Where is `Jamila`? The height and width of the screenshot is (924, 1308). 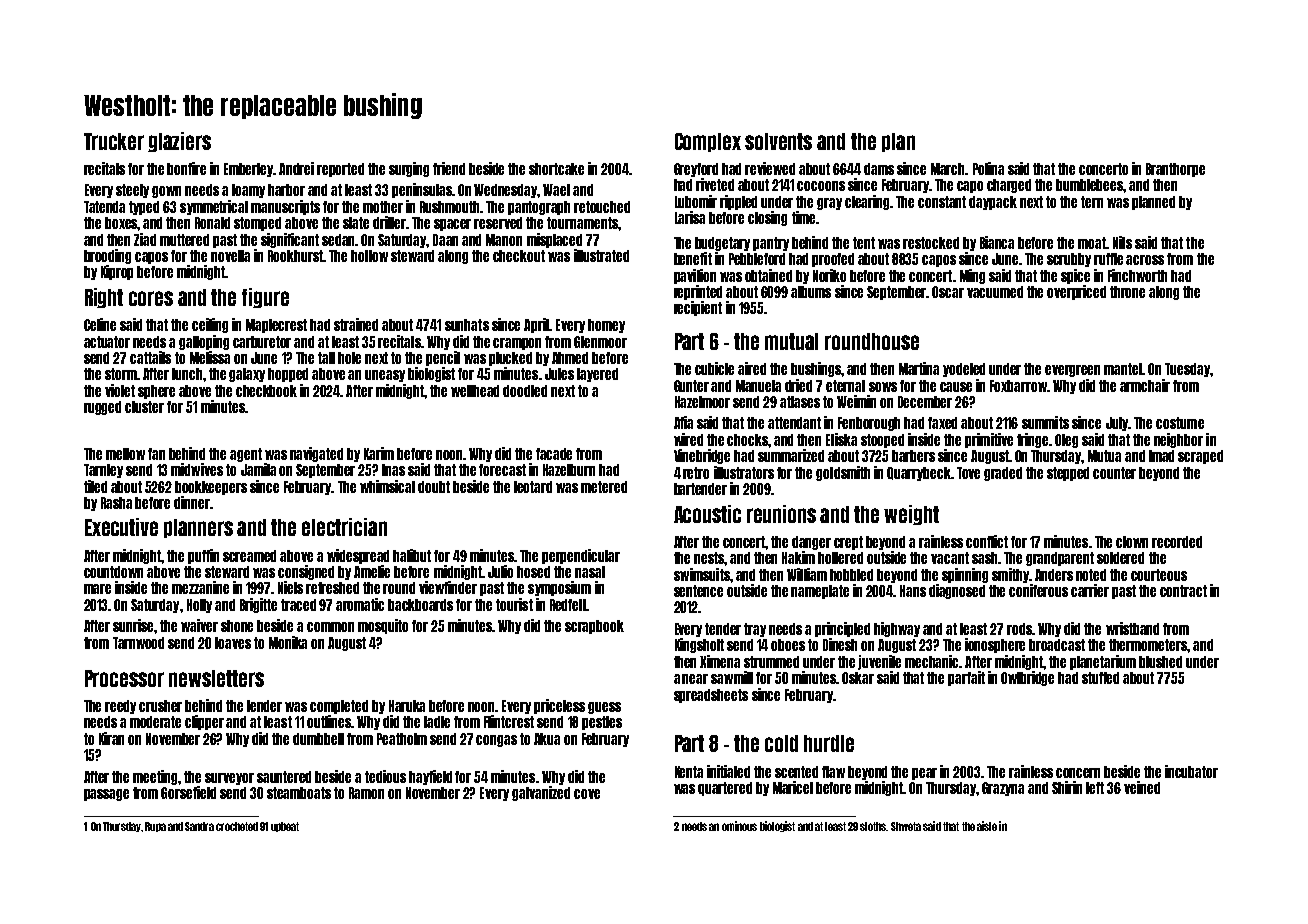 Jamila is located at coordinates (258, 469).
